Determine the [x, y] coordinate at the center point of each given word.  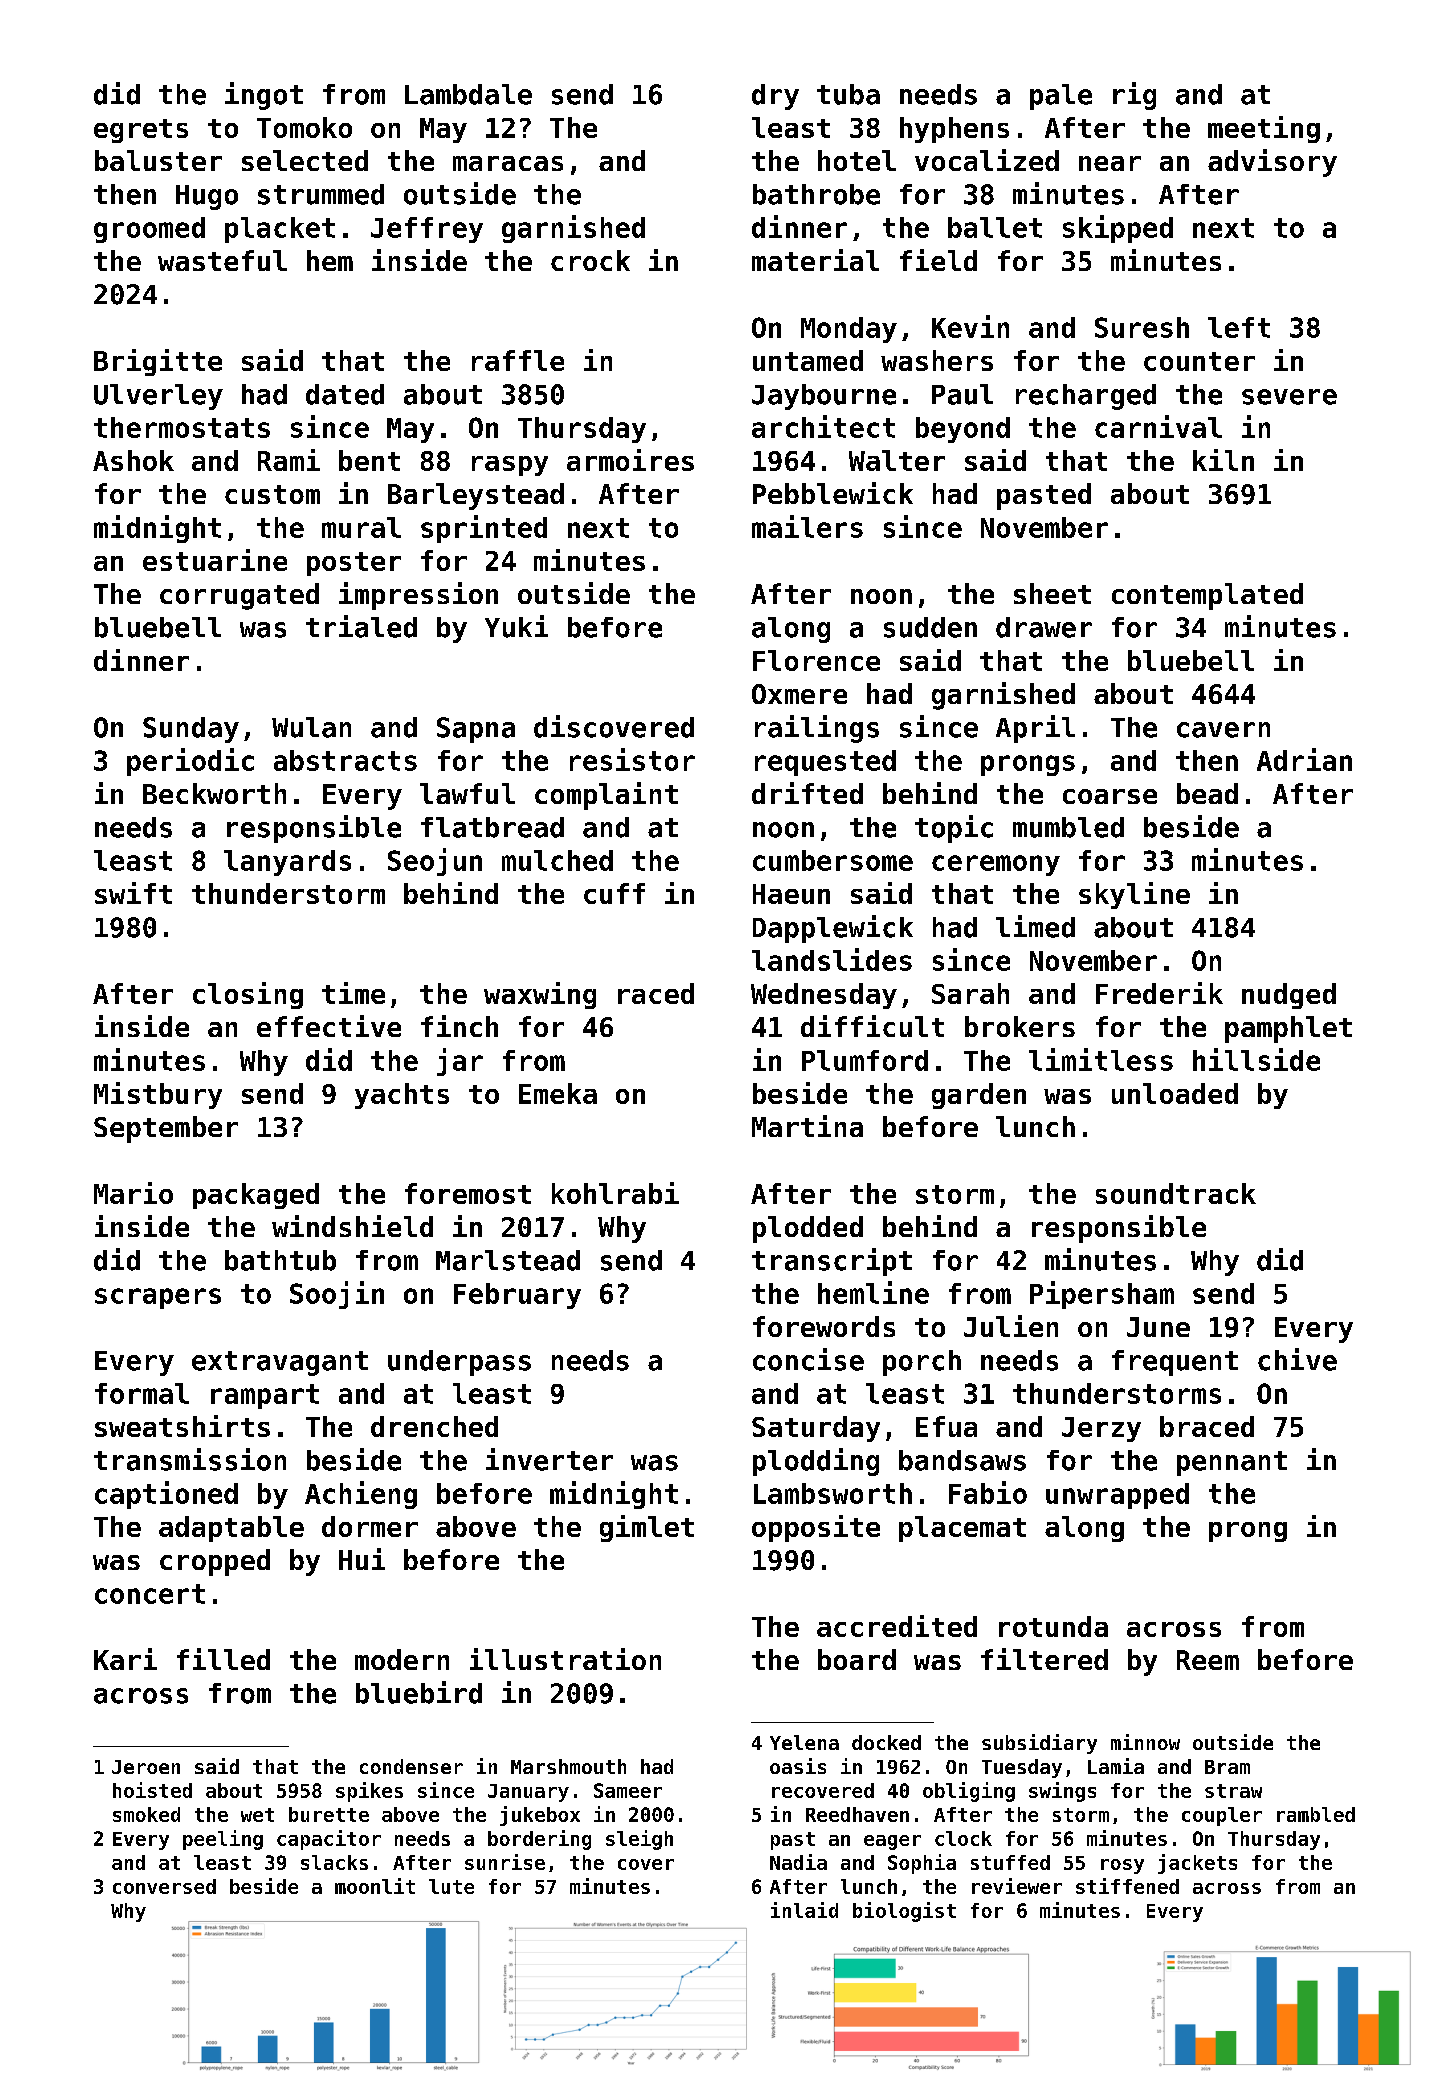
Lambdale [468, 94]
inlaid [804, 1910]
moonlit [375, 1886]
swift [133, 893]
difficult [872, 1026]
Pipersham [1102, 1295]
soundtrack [1176, 1193]
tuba [848, 94]
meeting [1264, 129]
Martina [807, 1126]
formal [142, 1393]
